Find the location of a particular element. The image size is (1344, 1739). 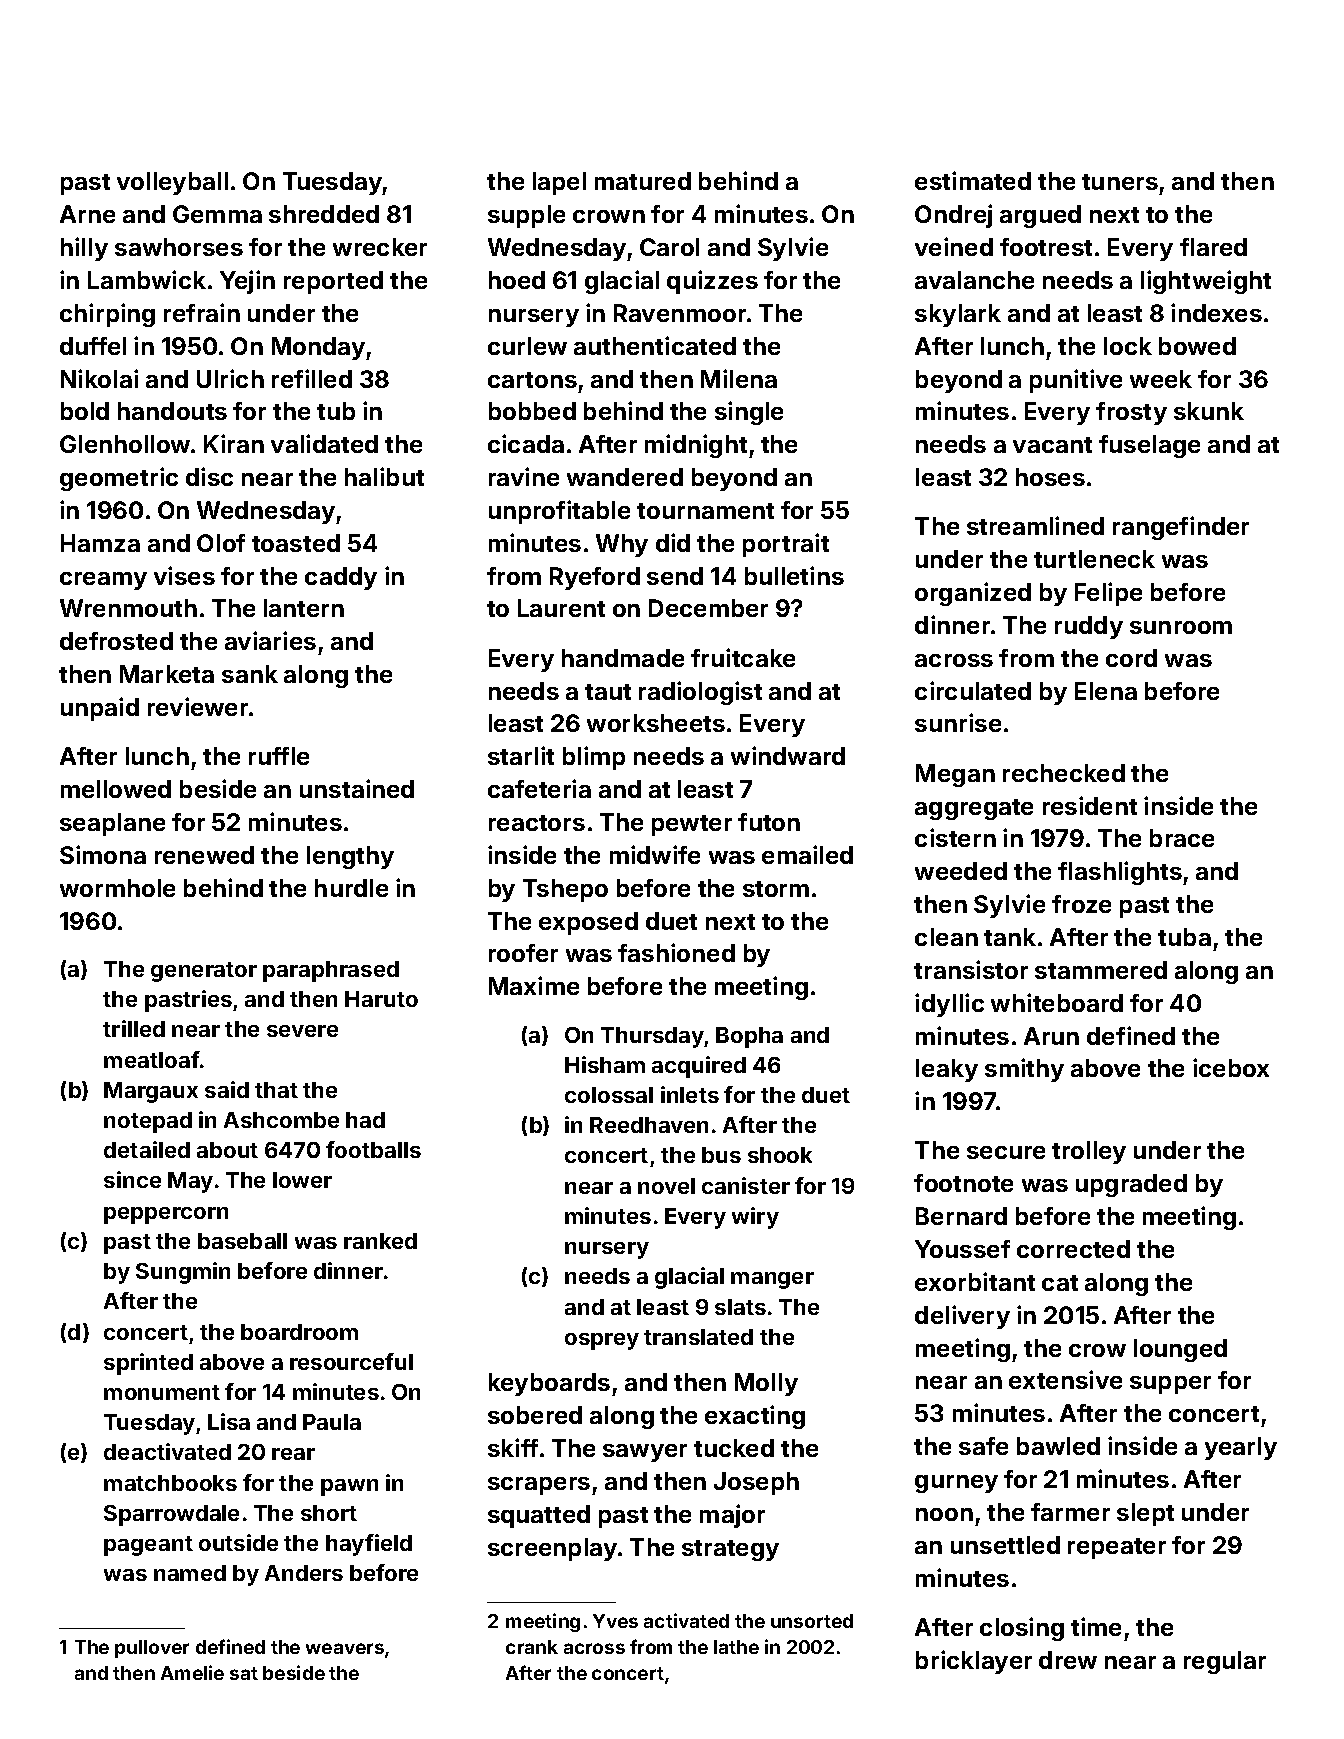

skiff is located at coordinates (513, 1447).
